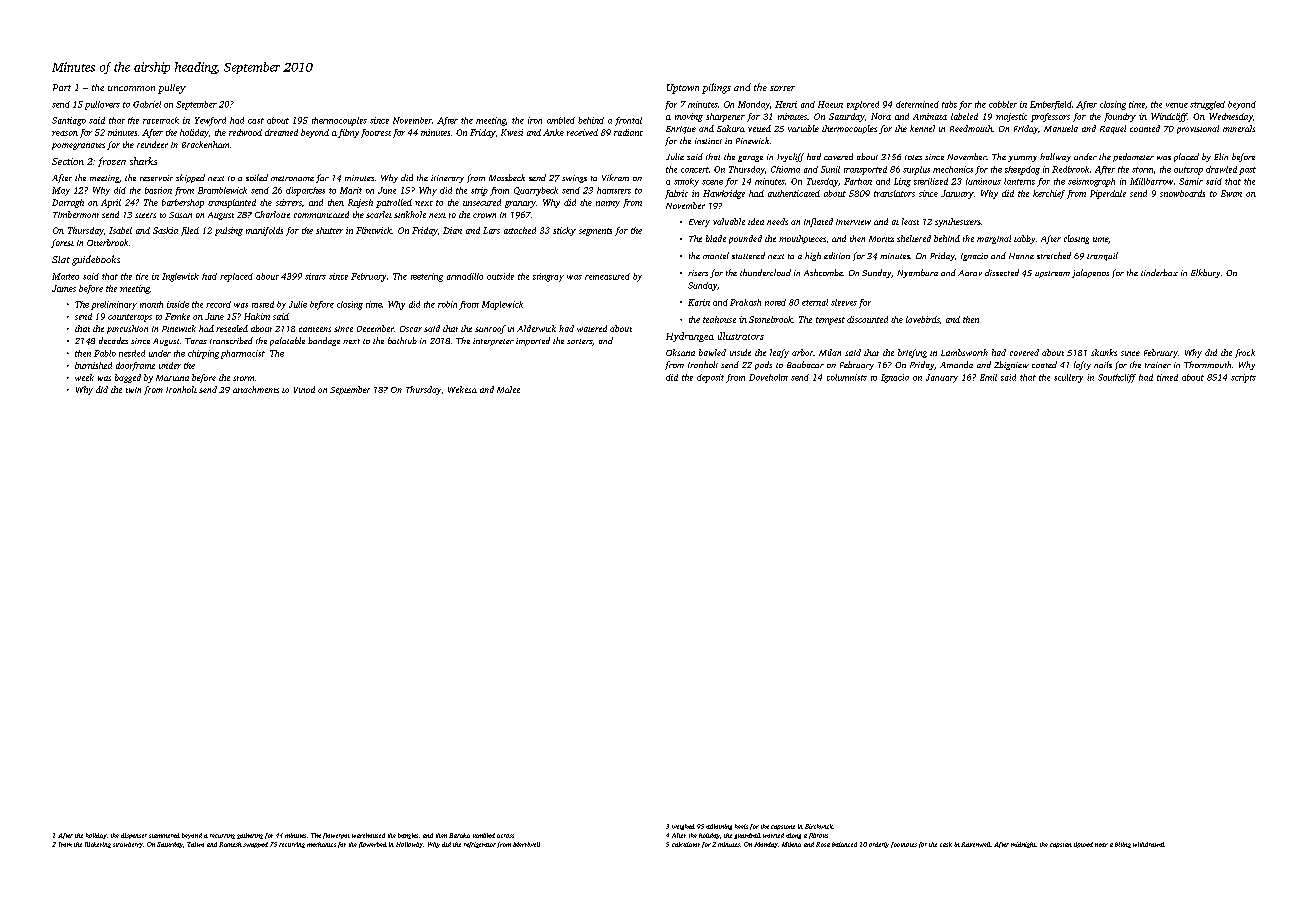  I want to click on Taiwo, so click(195, 844).
